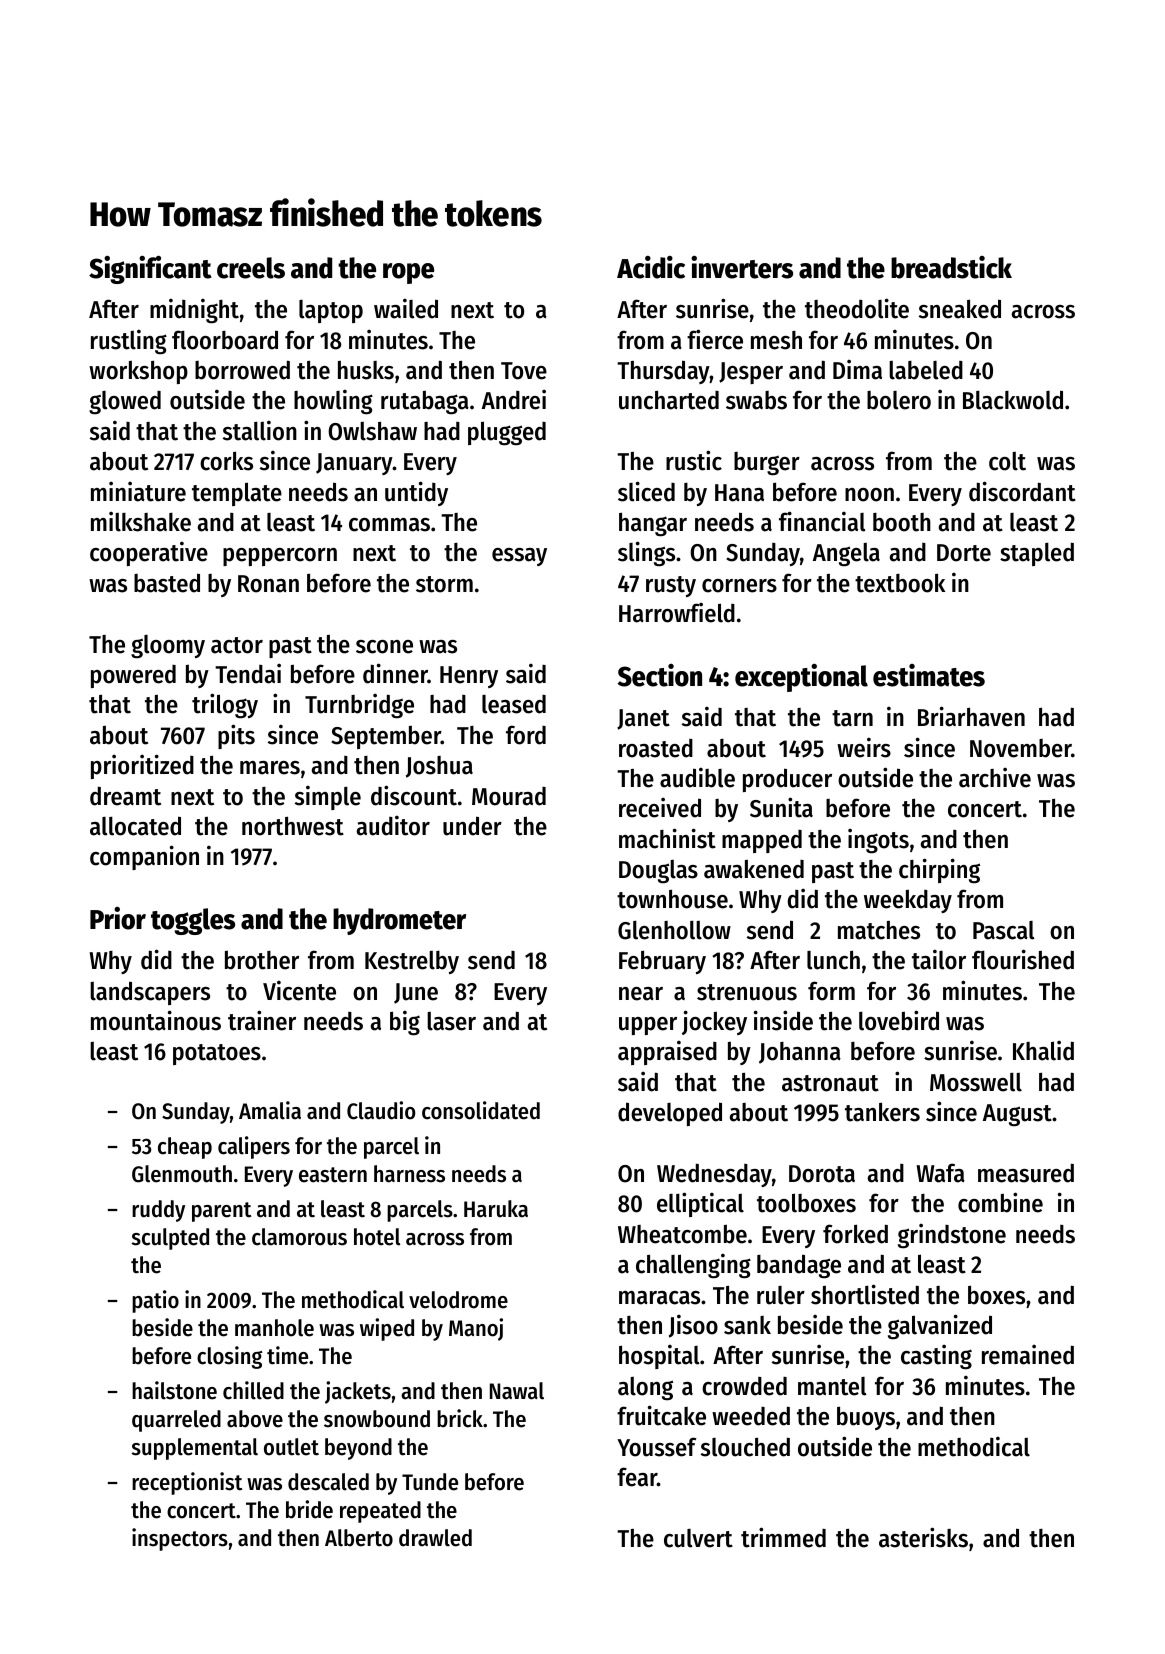 This page has width=1165, height=1654. What do you see at coordinates (1026, 1173) in the page?
I see `measured` at bounding box center [1026, 1173].
